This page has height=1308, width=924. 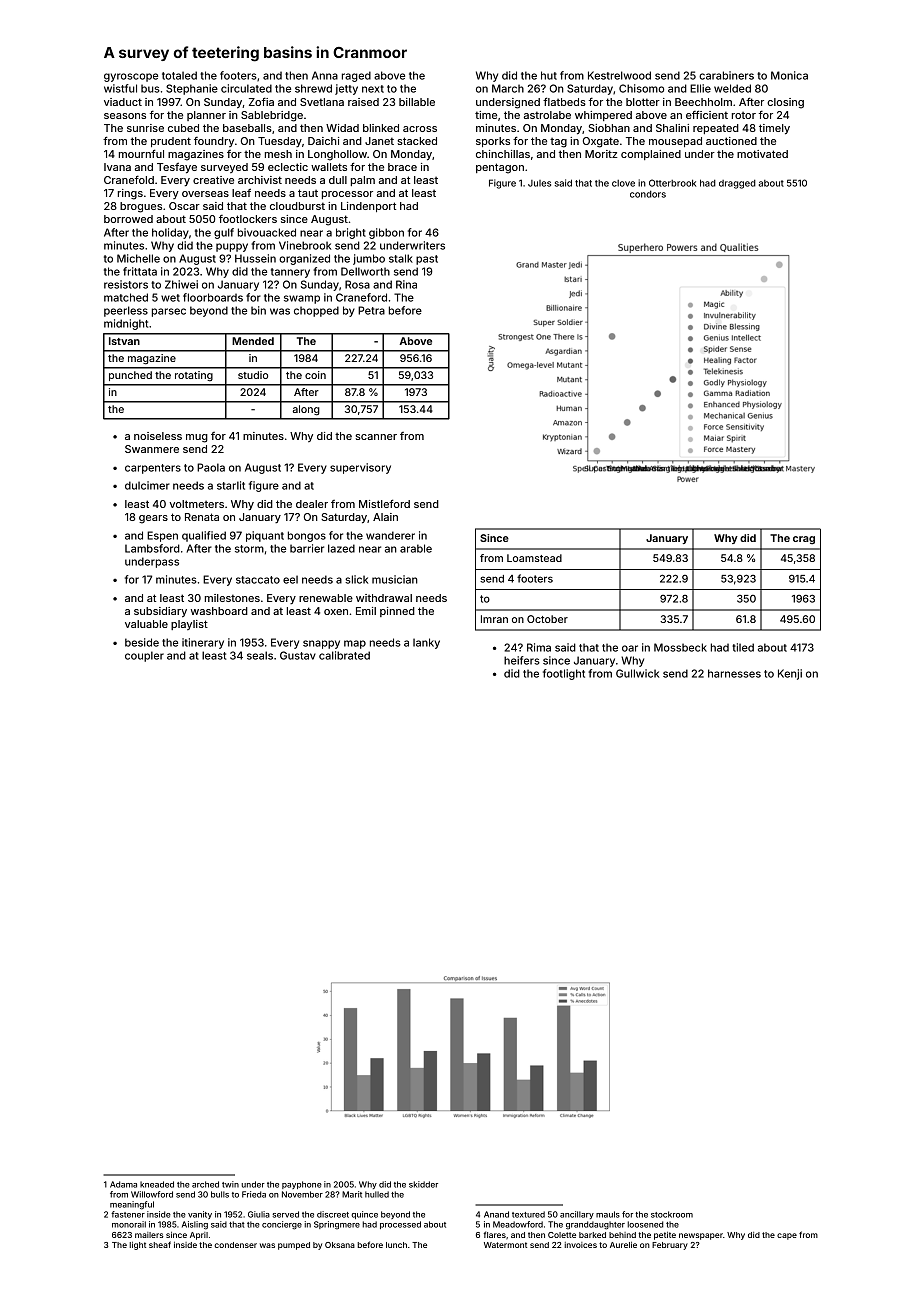 What do you see at coordinates (737, 184) in the page?
I see `dragged` at bounding box center [737, 184].
